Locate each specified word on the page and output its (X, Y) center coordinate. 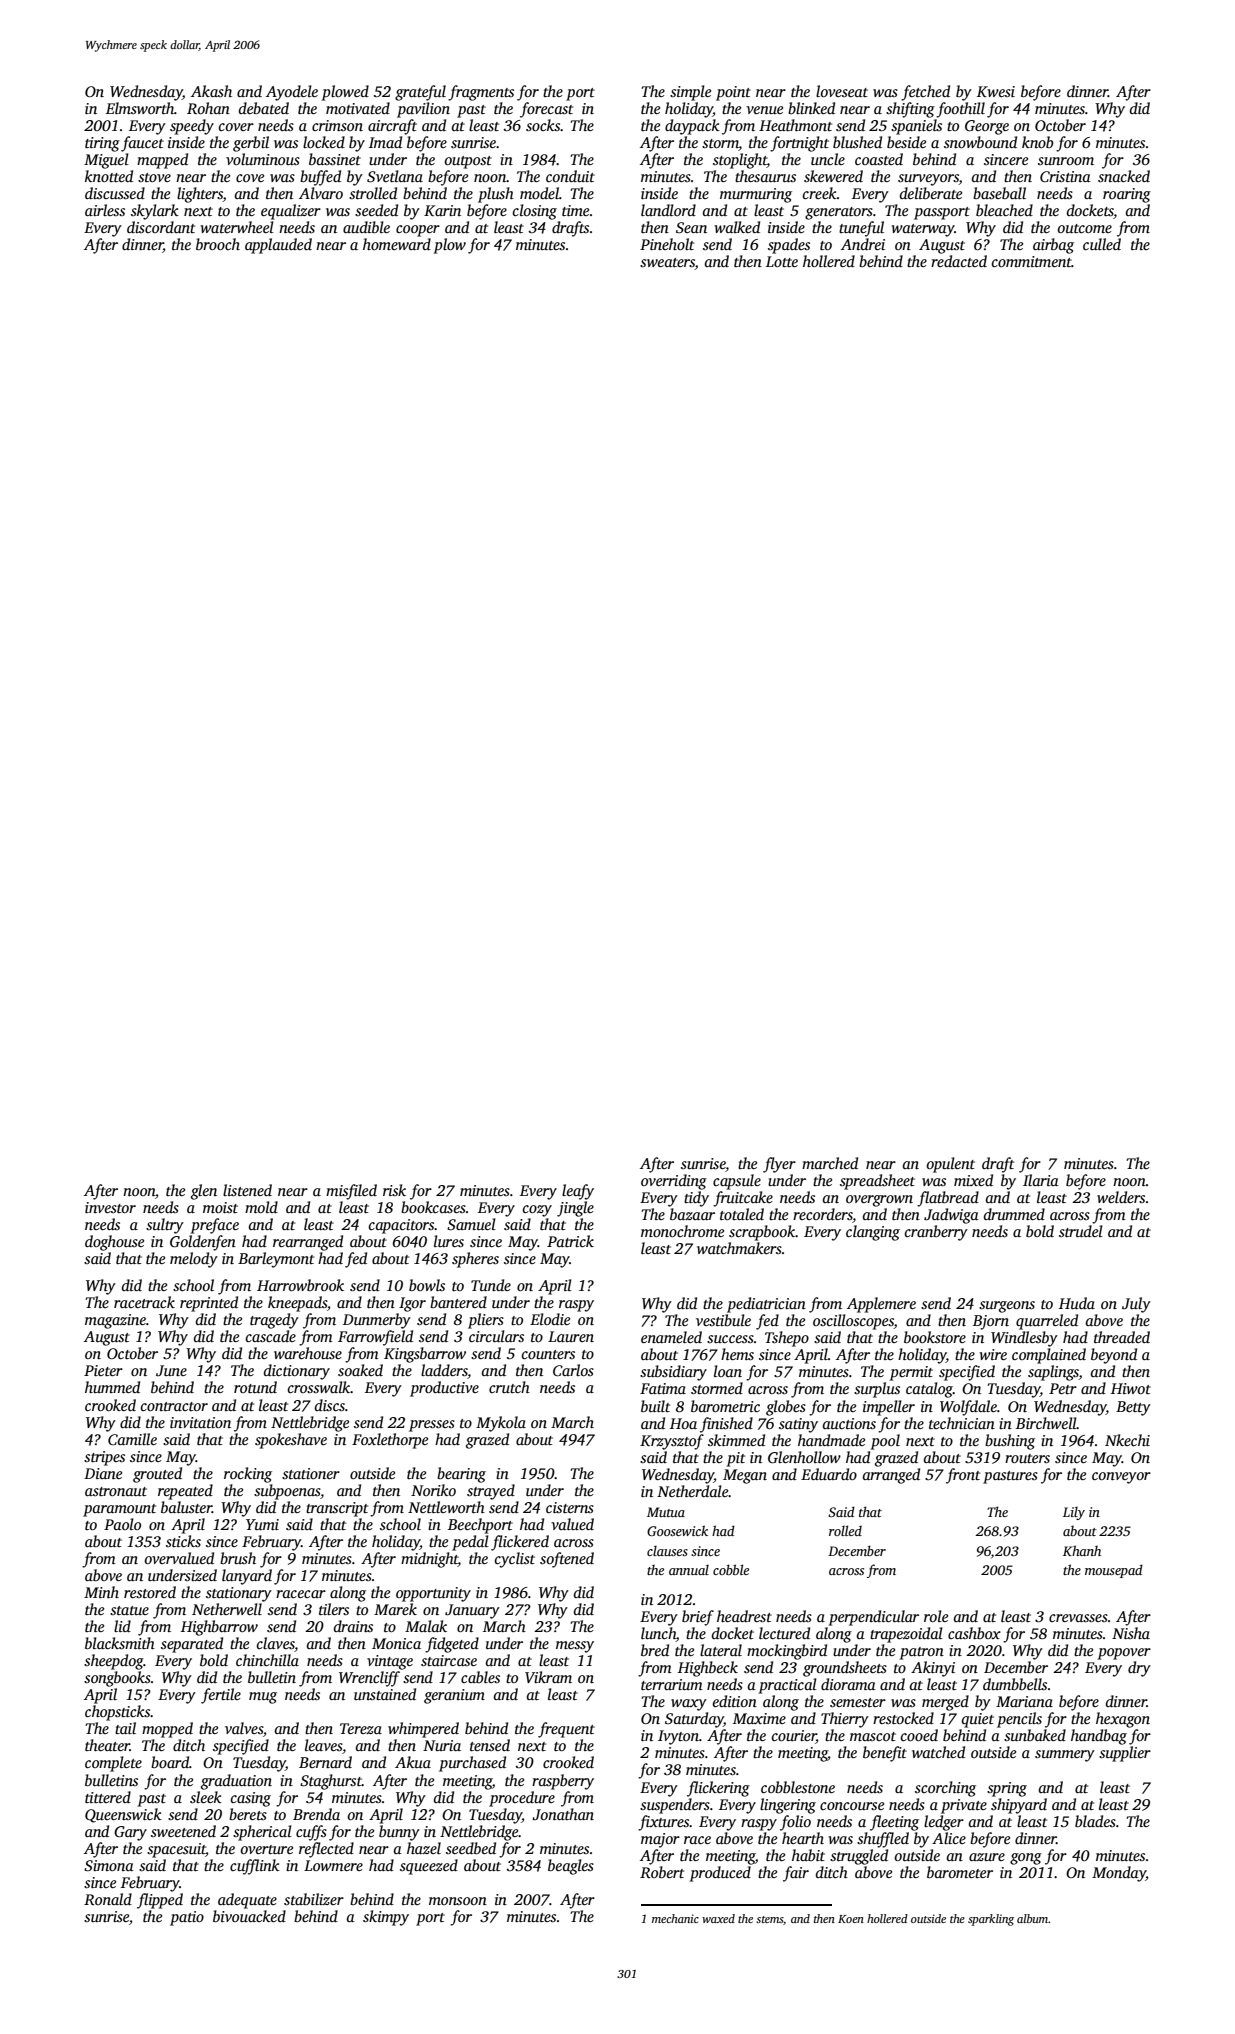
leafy (578, 1192)
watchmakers (739, 1248)
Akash (211, 91)
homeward (397, 244)
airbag (1053, 246)
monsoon (458, 1901)
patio (187, 1918)
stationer (311, 1473)
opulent (950, 1165)
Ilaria (1041, 1180)
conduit (570, 176)
